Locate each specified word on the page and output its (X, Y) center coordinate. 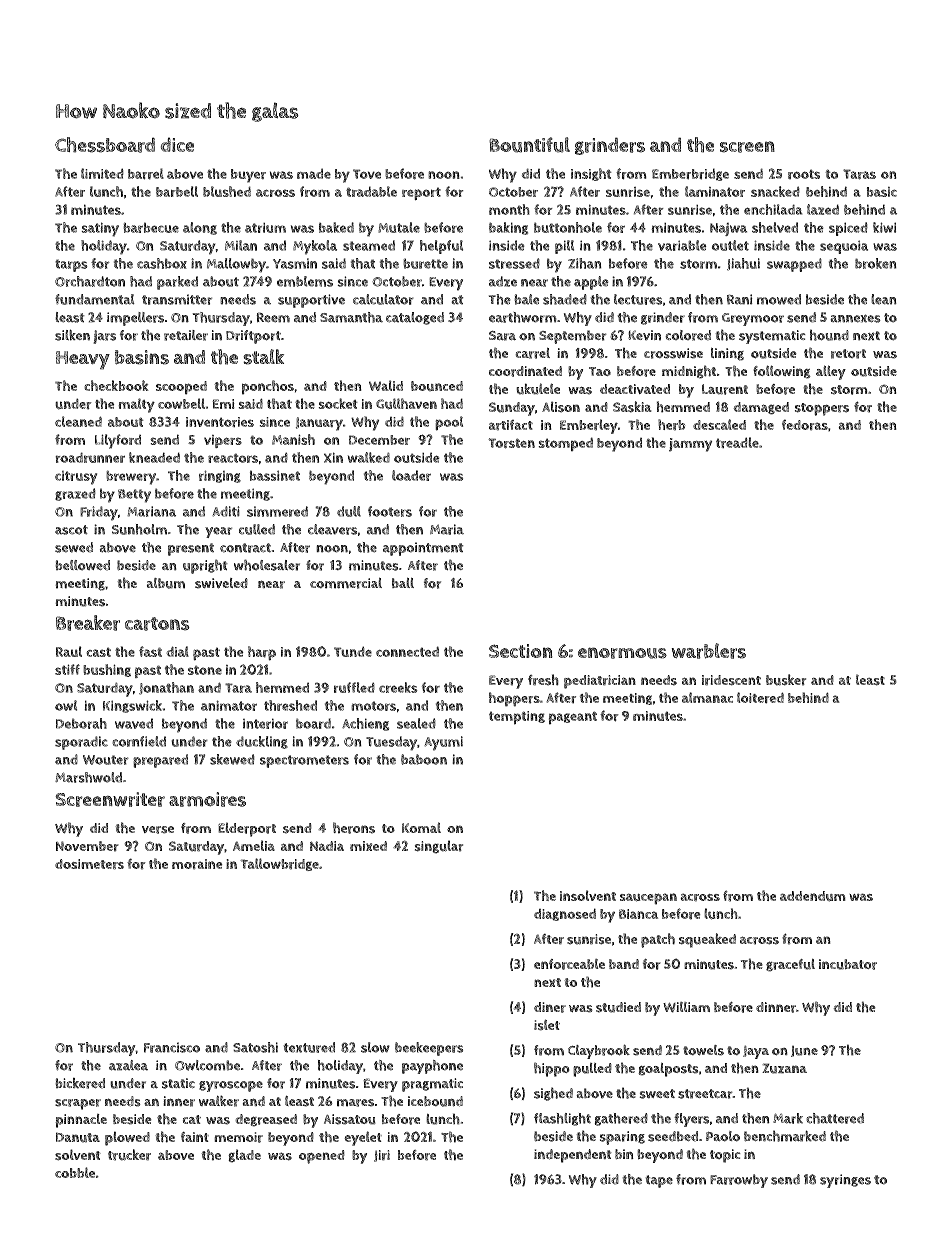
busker (786, 680)
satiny (100, 229)
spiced (848, 229)
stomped (565, 444)
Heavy (83, 360)
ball (403, 583)
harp (262, 653)
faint (195, 1137)
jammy (690, 445)
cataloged (415, 318)
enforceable (569, 964)
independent (573, 1156)
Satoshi (255, 1047)
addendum (813, 896)
